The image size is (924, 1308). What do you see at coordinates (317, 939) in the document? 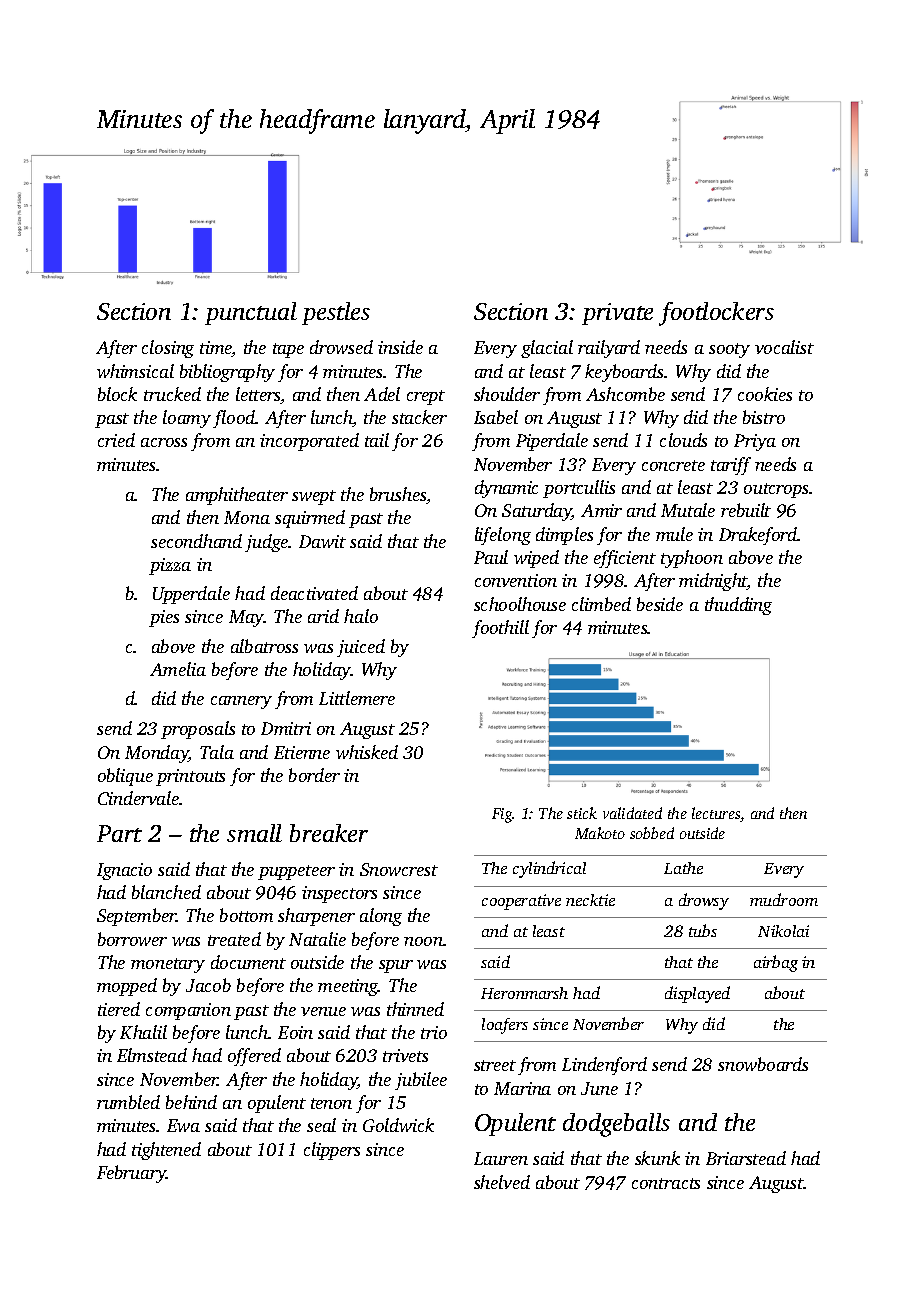
I see `Natalie` at bounding box center [317, 939].
